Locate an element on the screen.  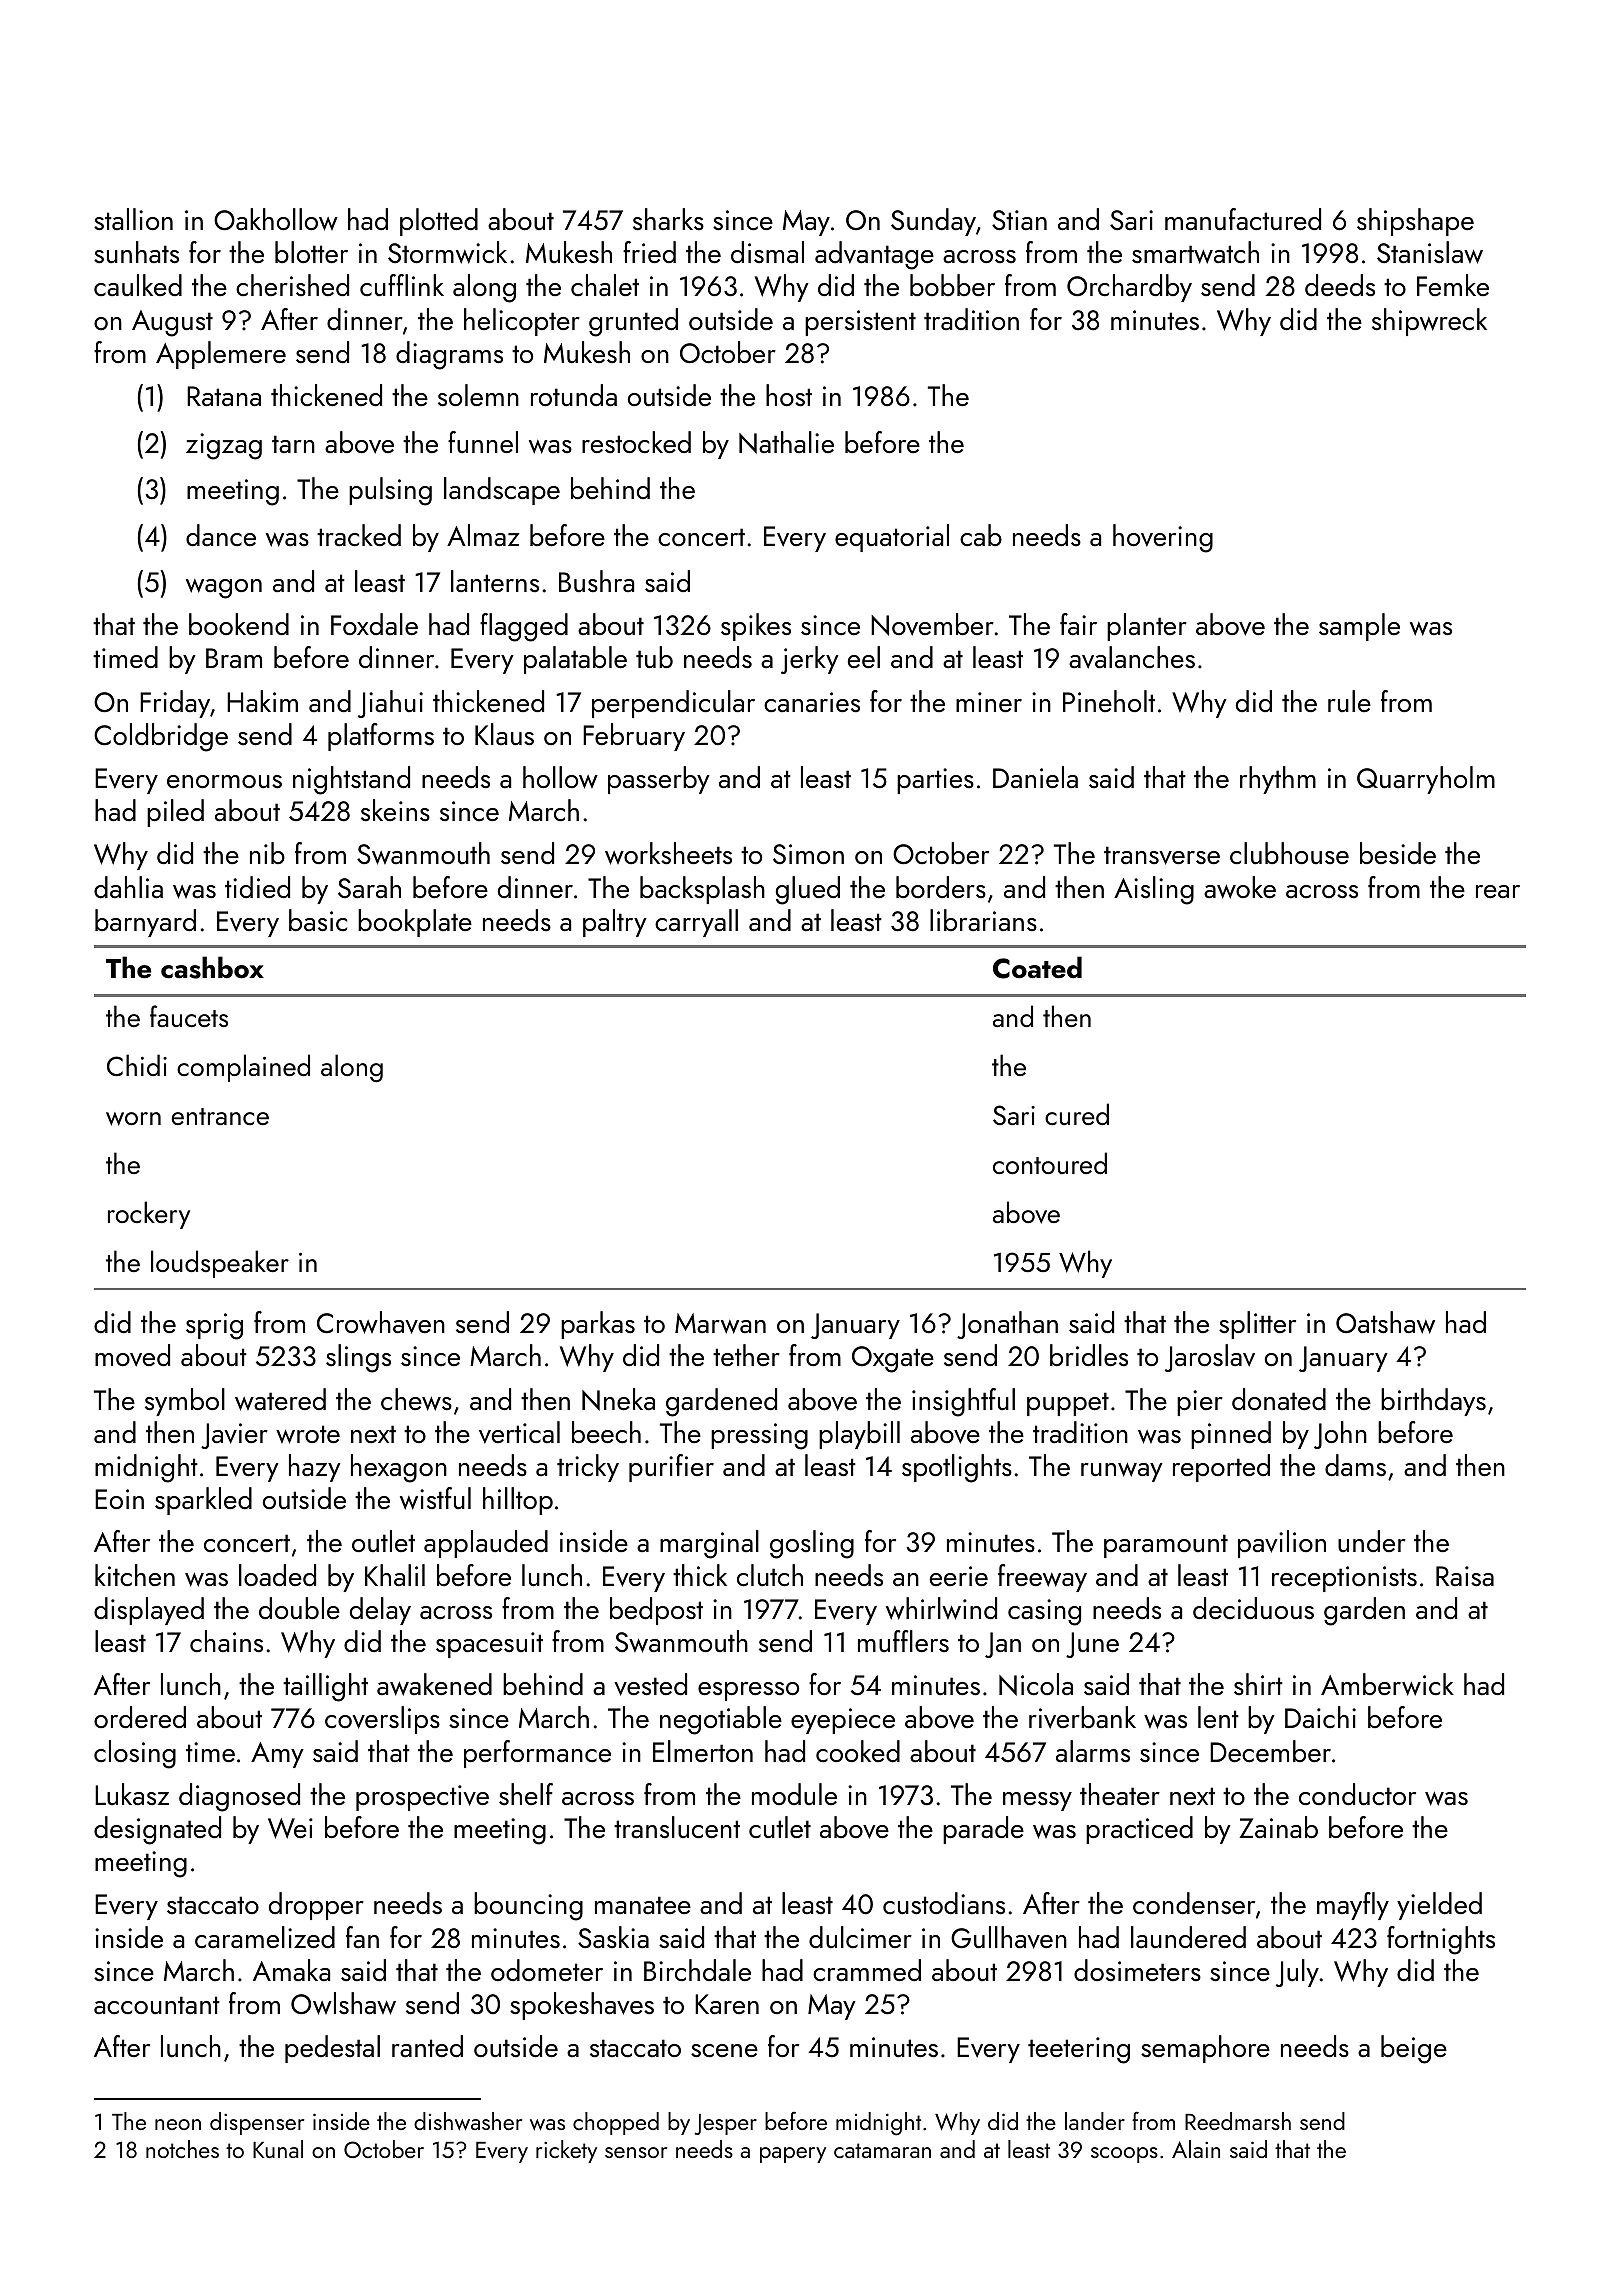
notches is located at coordinates (182, 2149).
